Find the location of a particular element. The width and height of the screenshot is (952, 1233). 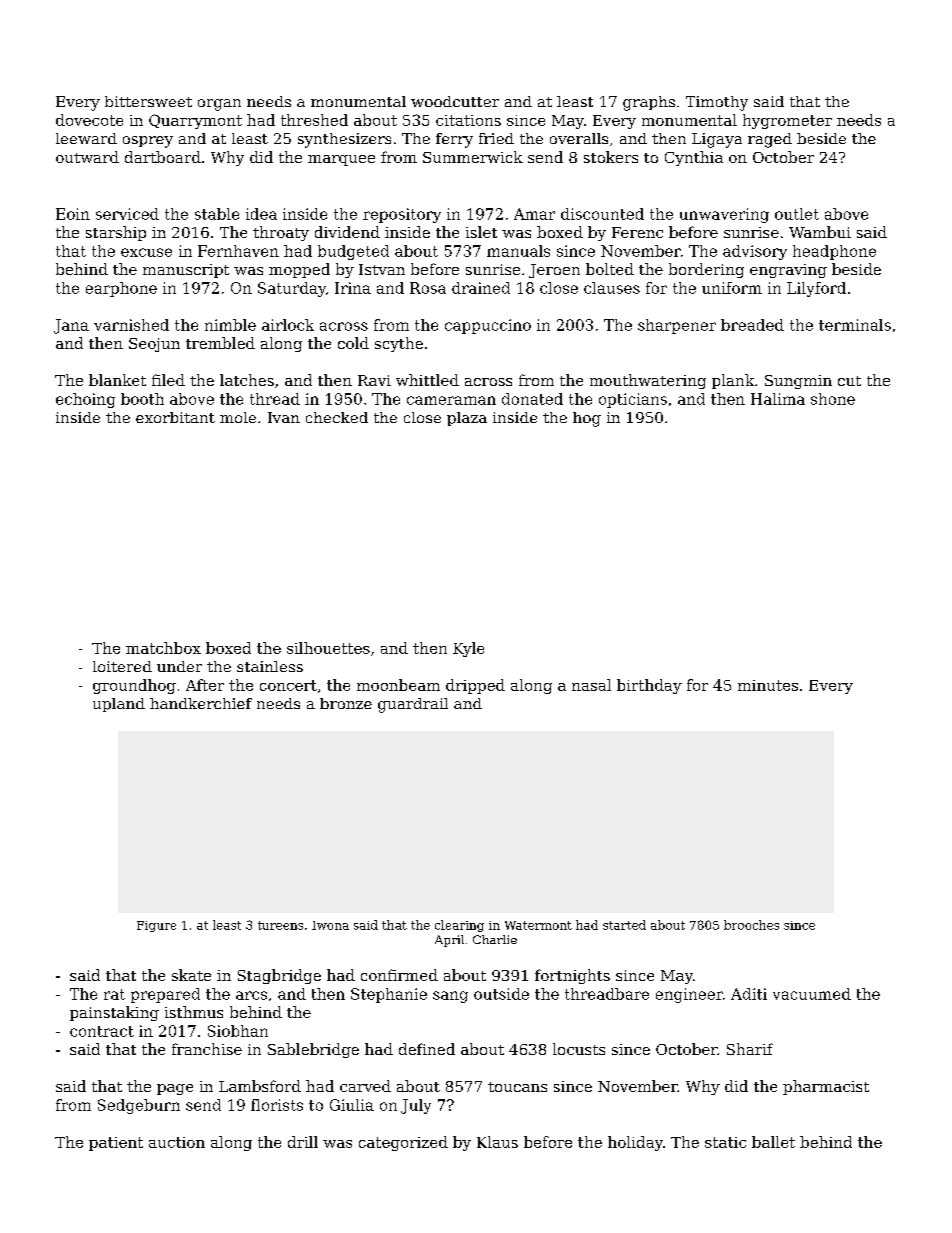

minutes is located at coordinates (768, 685).
